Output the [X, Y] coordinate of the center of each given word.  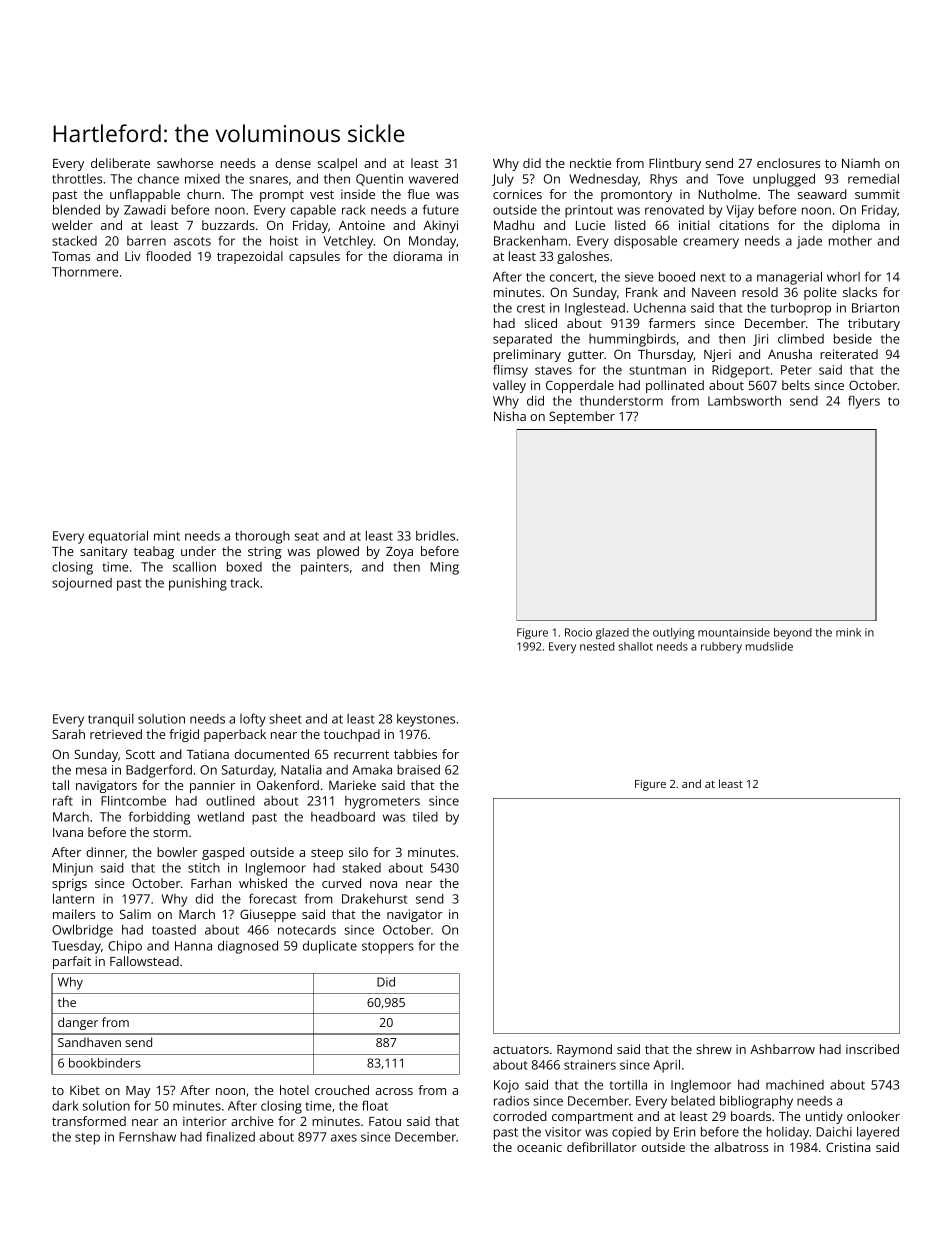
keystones [426, 720]
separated [522, 340]
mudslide [769, 646]
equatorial [118, 537]
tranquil [111, 720]
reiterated [849, 354]
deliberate [120, 163]
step [87, 1139]
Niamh [861, 163]
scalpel [337, 164]
